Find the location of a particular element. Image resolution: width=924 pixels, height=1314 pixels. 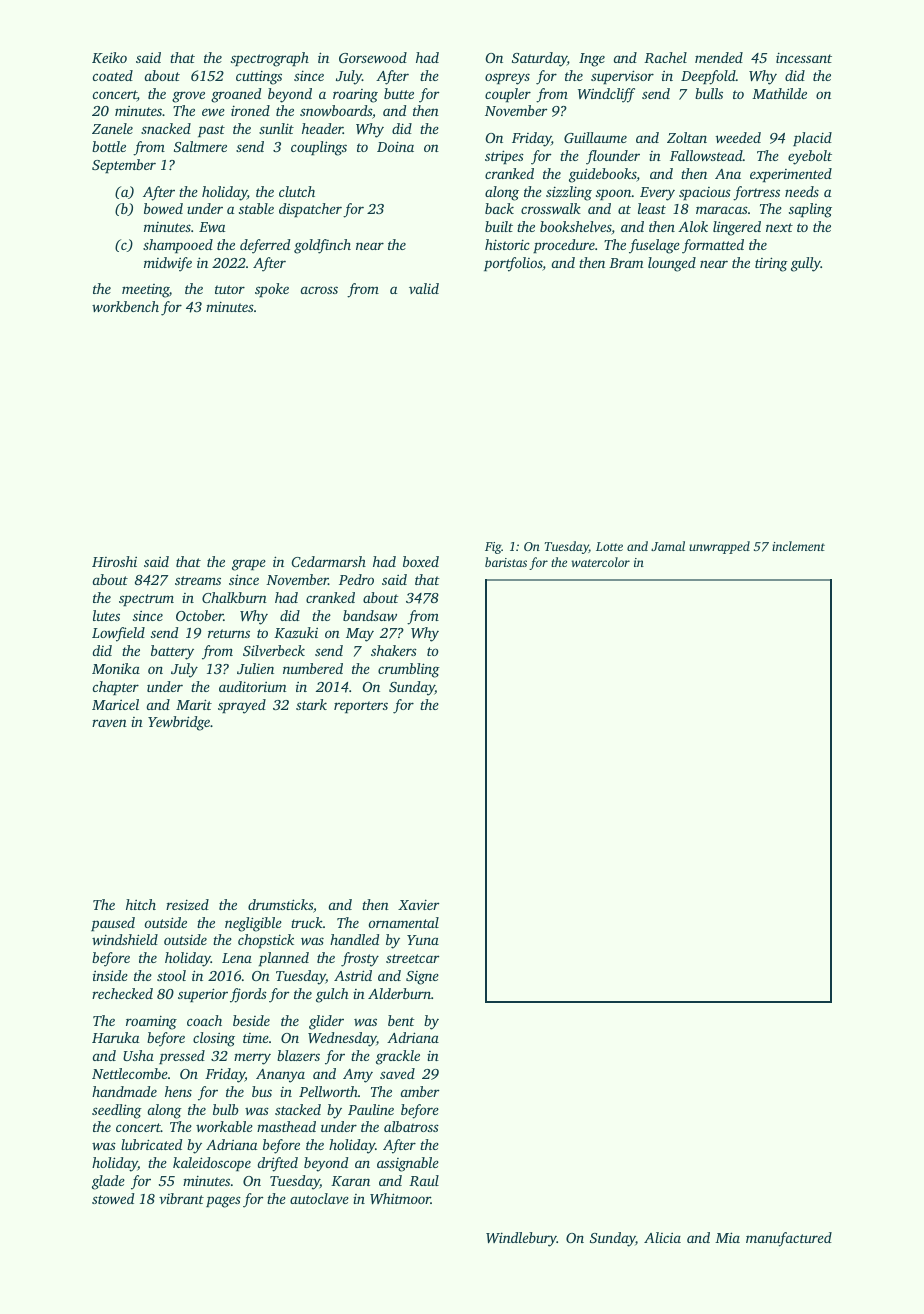

inclement is located at coordinates (798, 546).
